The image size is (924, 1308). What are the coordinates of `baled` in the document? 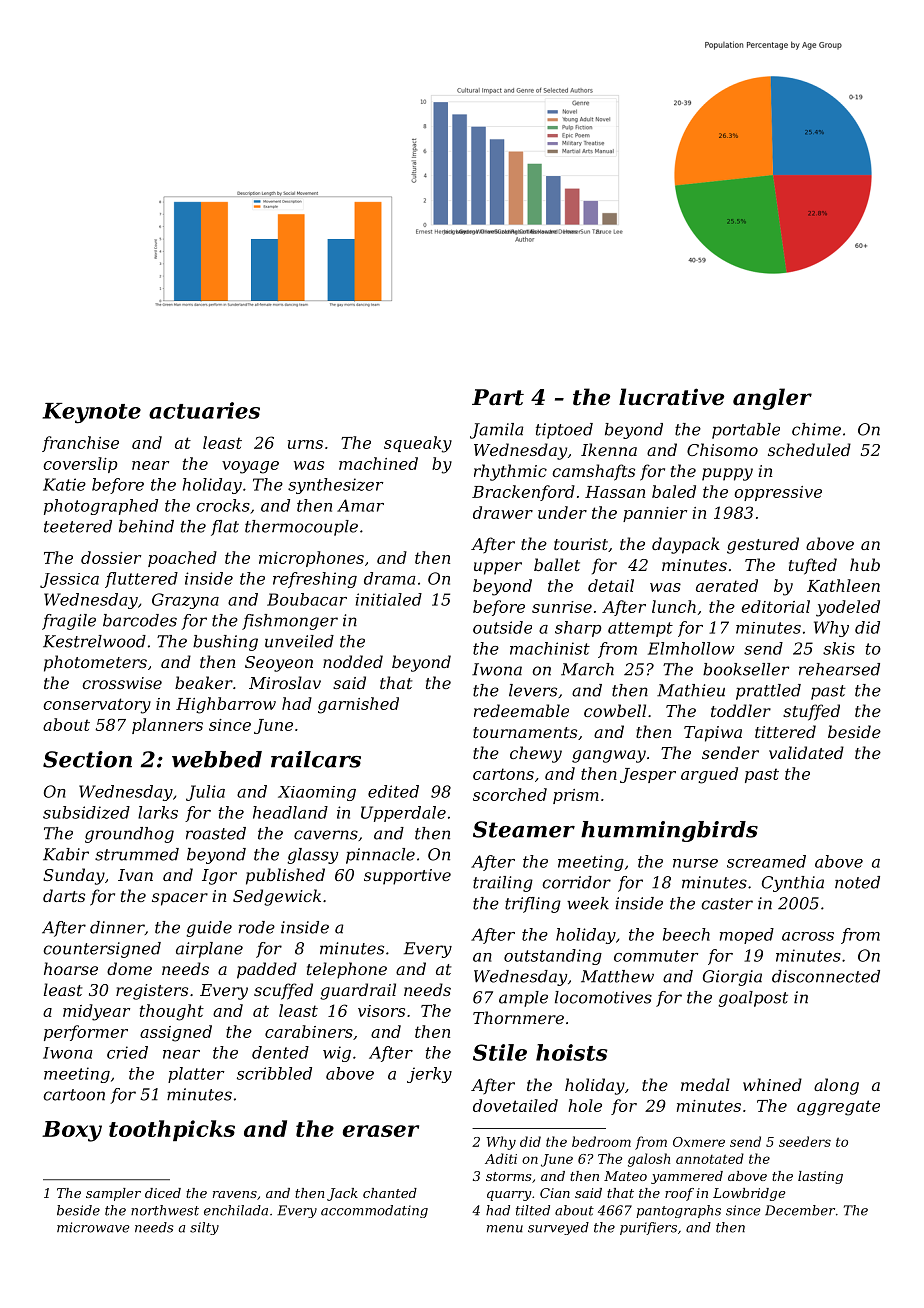 It's located at (674, 491).
